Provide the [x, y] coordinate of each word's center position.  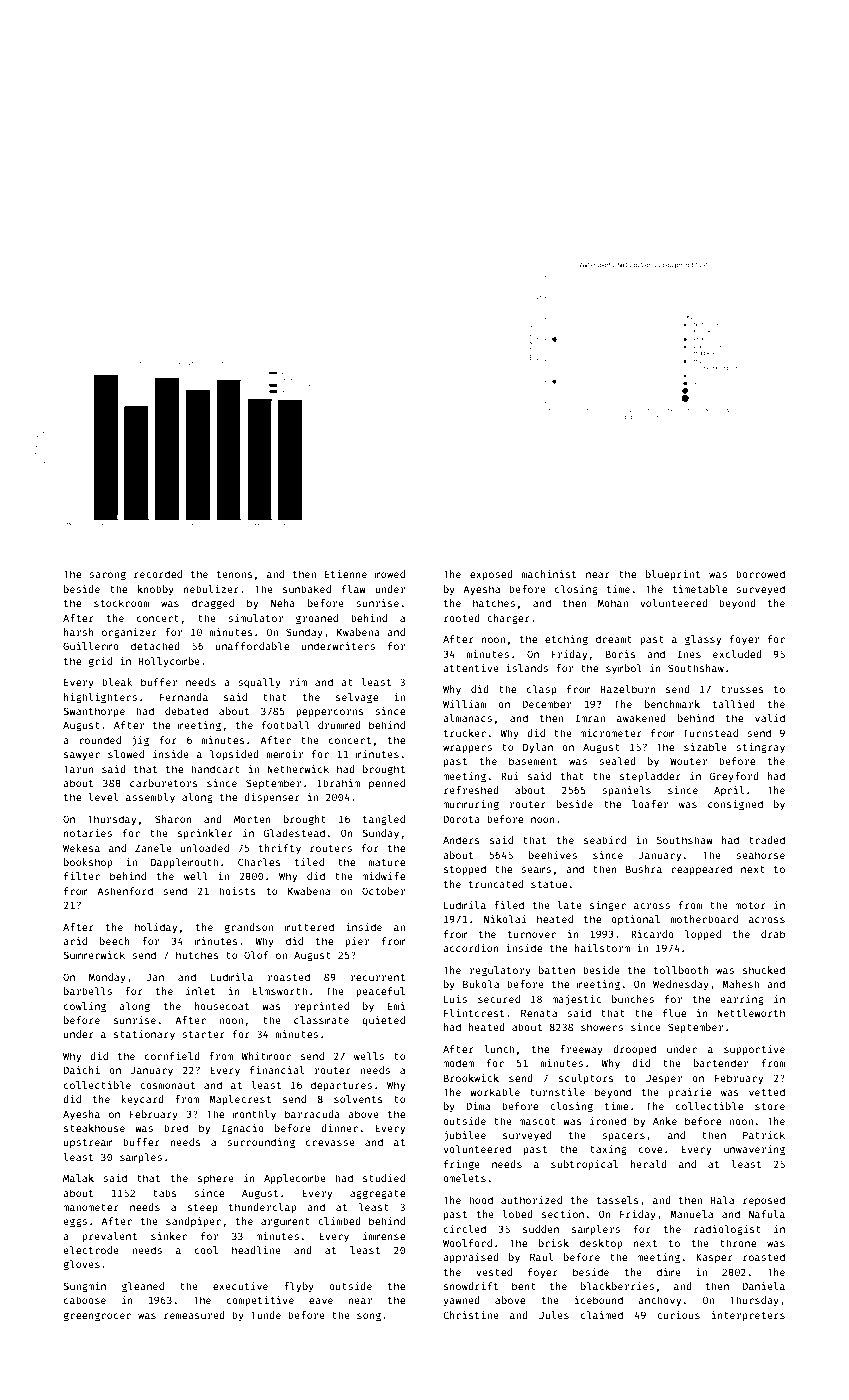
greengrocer [97, 1317]
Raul [541, 1257]
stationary [144, 1035]
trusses [742, 689]
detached [155, 646]
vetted [767, 1092]
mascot [537, 1121]
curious [678, 1315]
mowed [390, 574]
